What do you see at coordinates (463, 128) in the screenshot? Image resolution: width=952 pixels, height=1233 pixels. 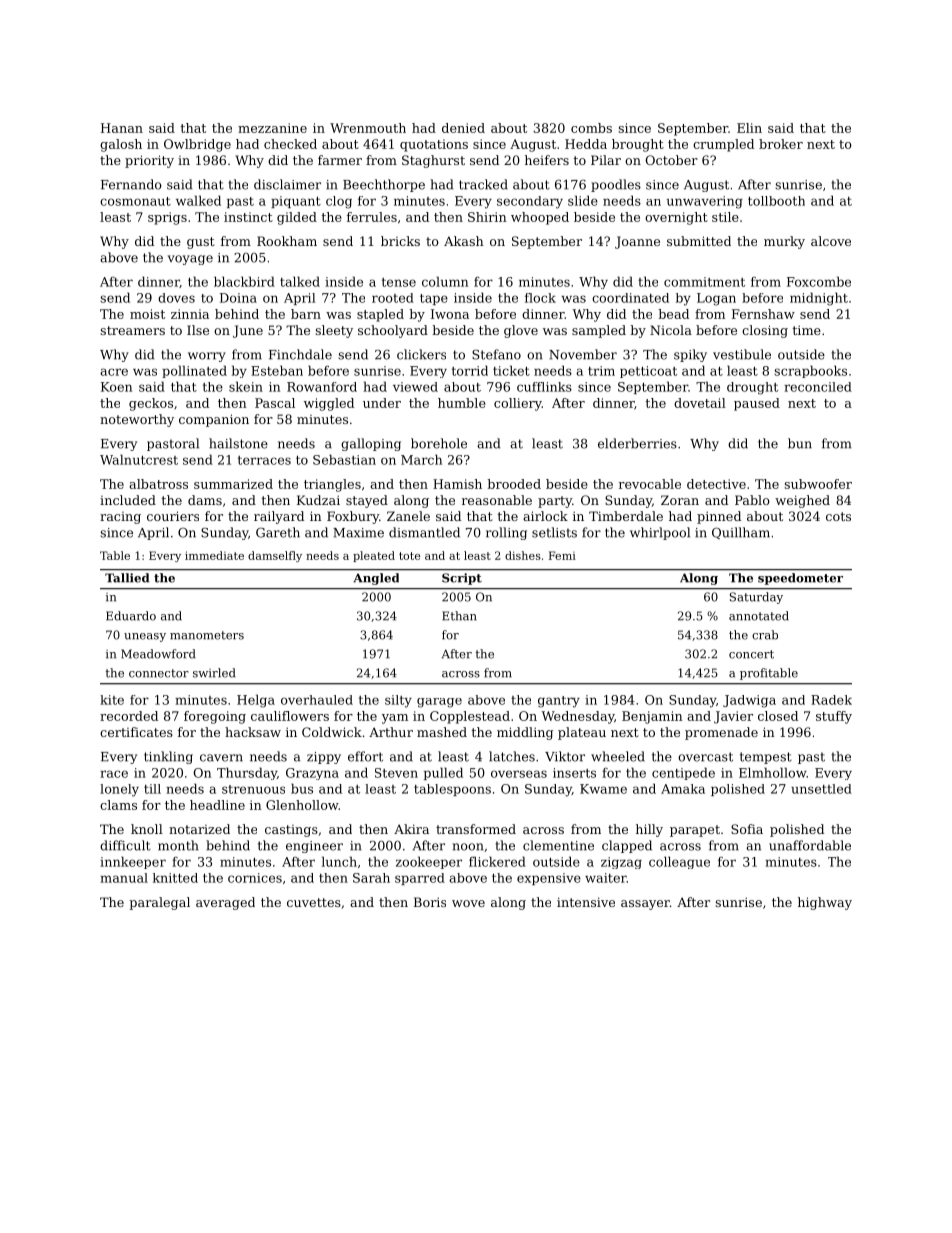 I see `denied` at bounding box center [463, 128].
